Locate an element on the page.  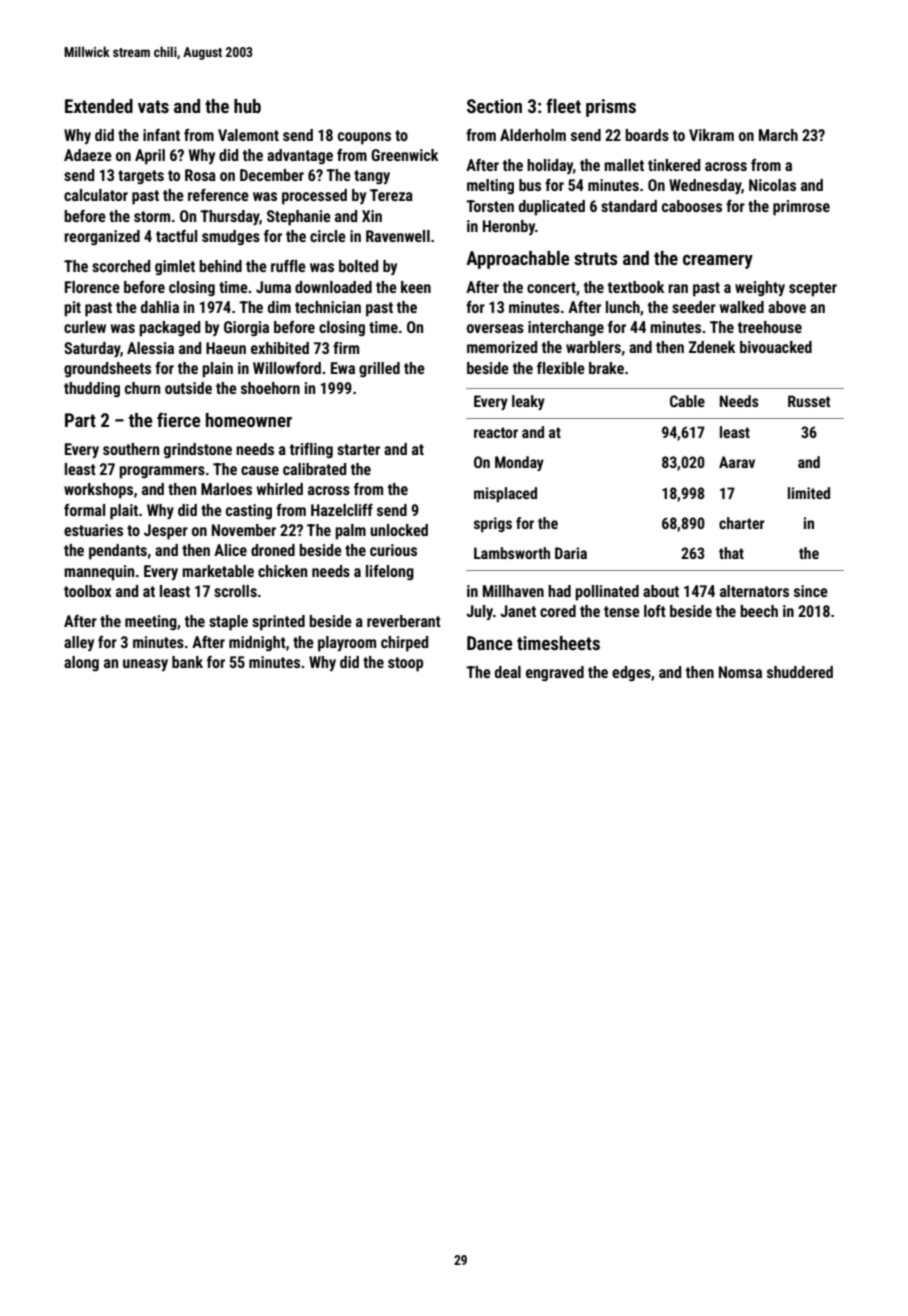
Part is located at coordinates (80, 420).
